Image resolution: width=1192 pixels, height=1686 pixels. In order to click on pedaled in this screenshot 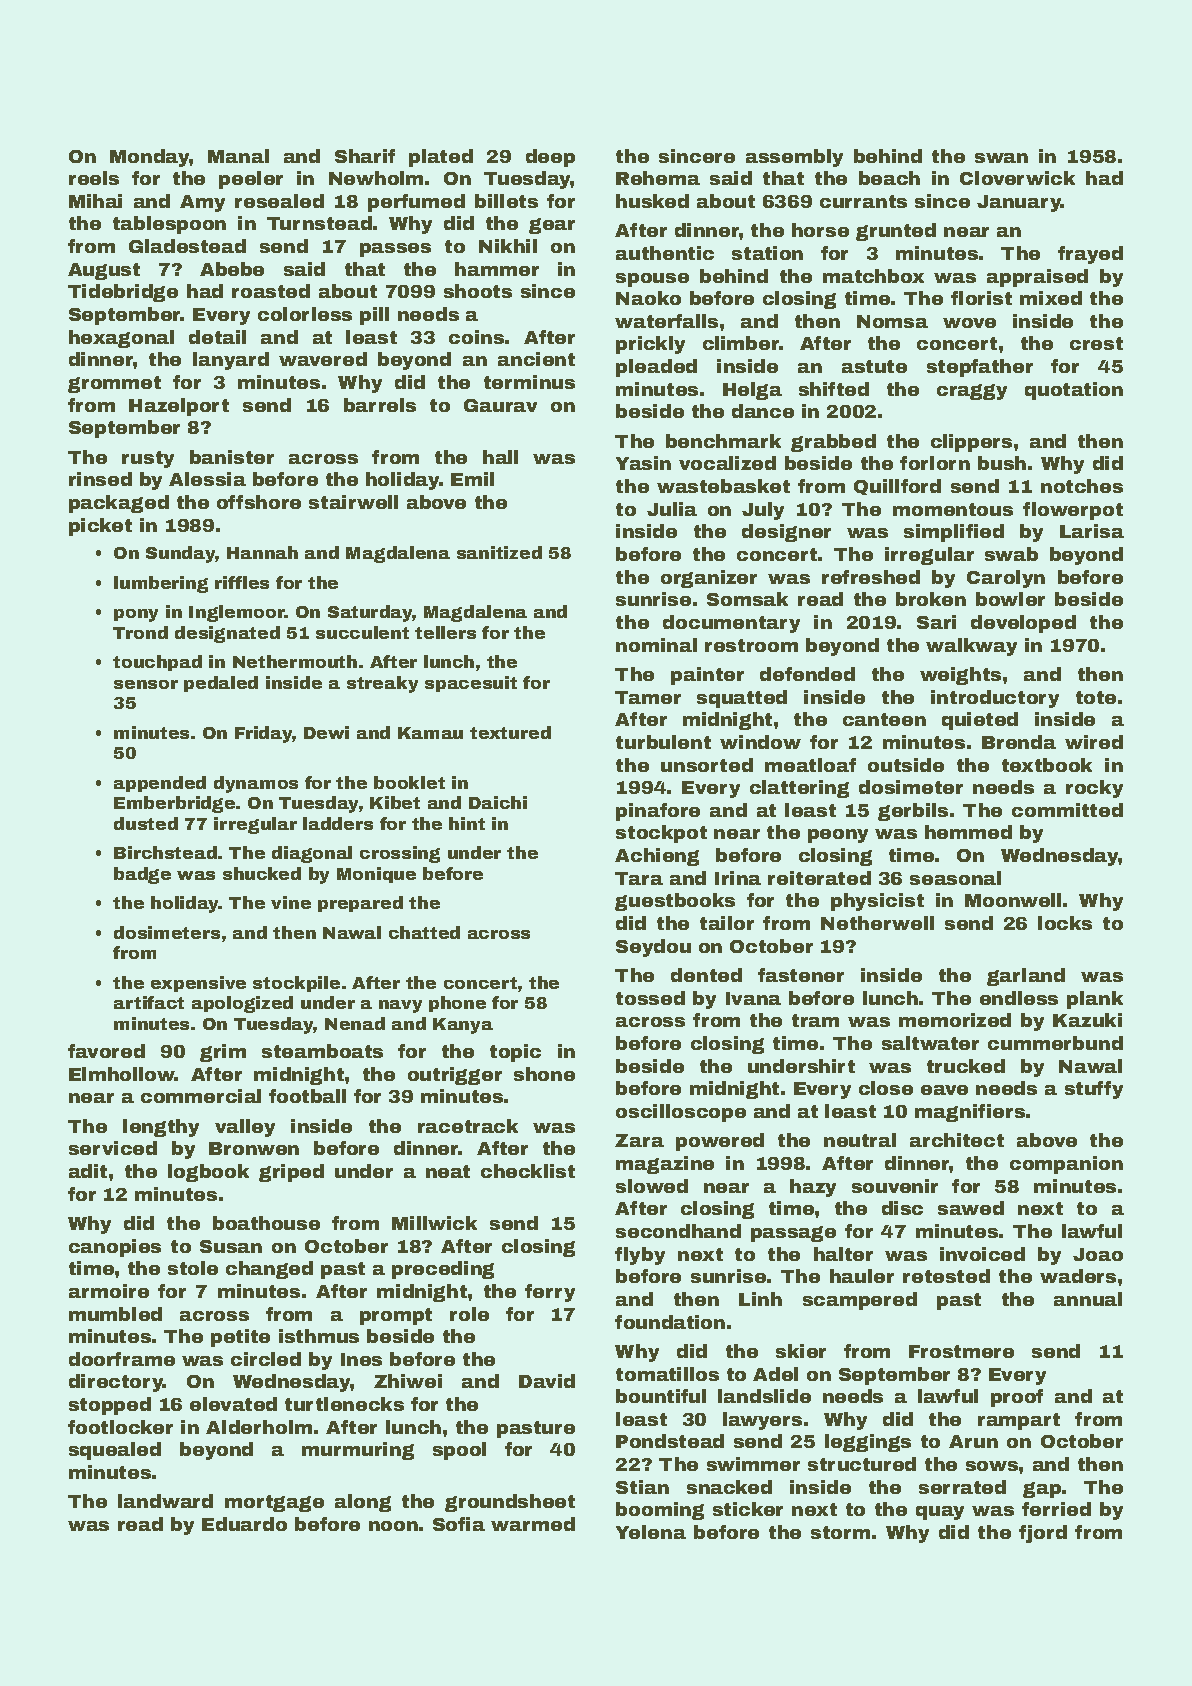, I will do `click(221, 684)`.
